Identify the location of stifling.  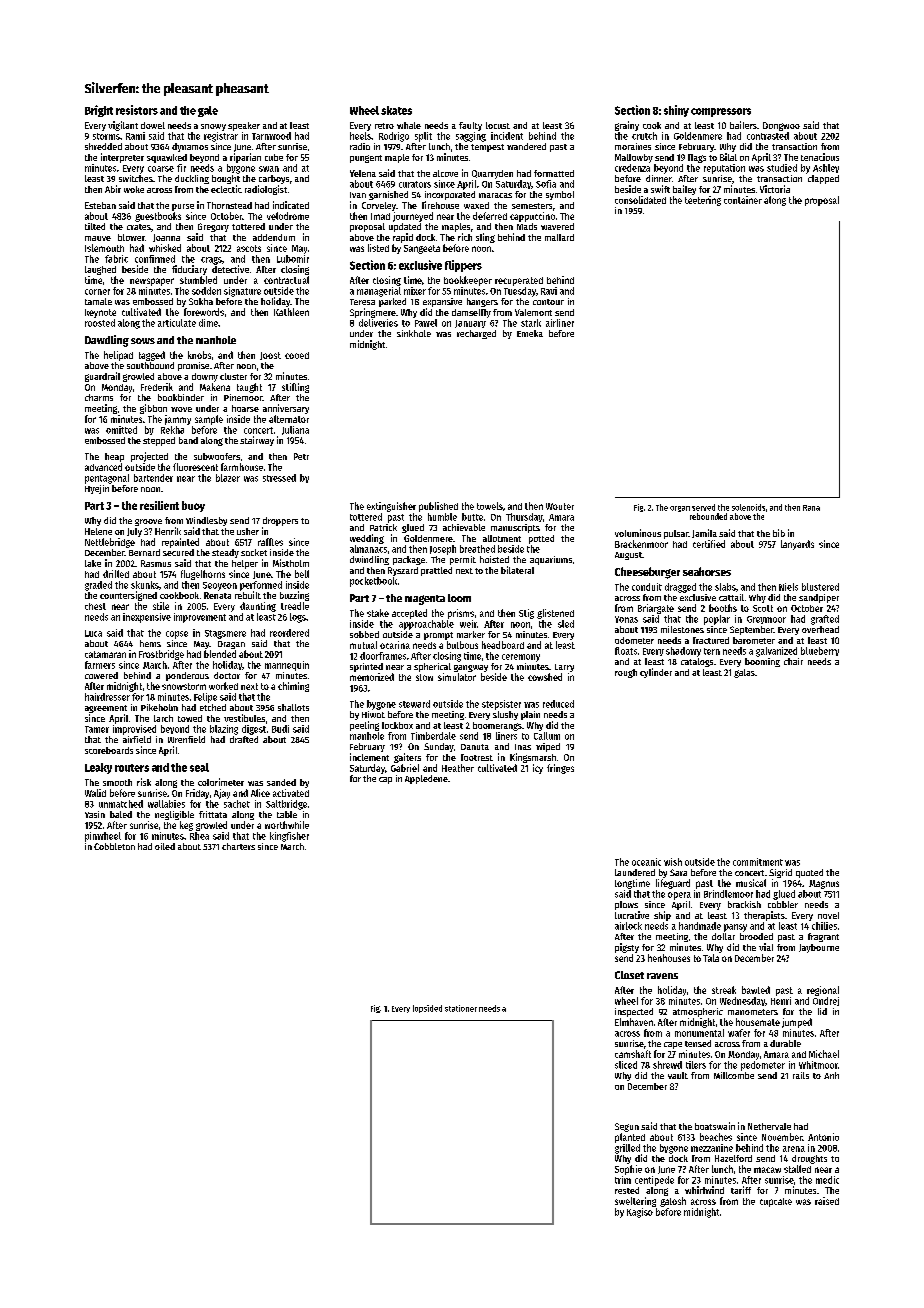
(295, 388).
